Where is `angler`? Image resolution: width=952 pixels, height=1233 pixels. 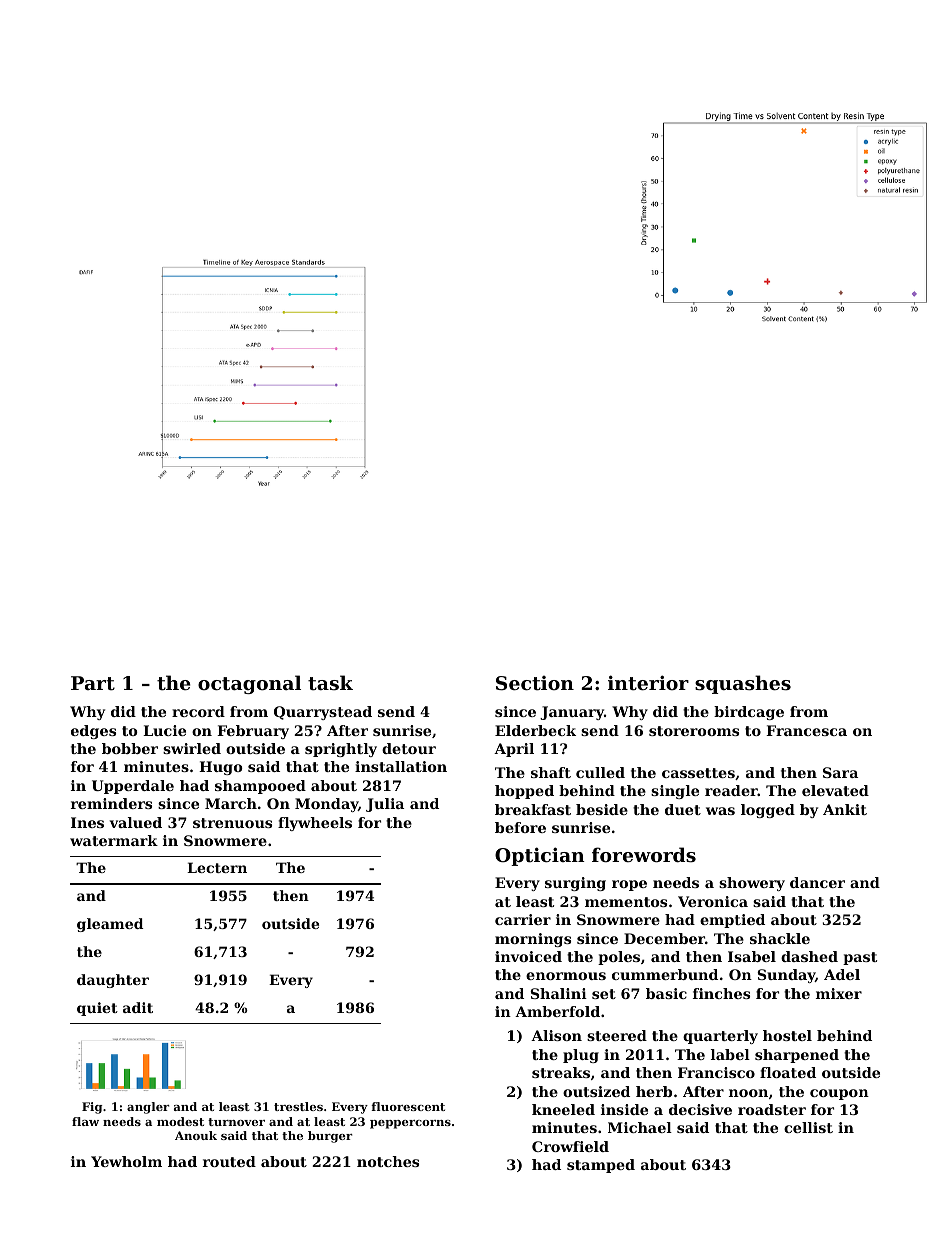 angler is located at coordinates (148, 1108).
